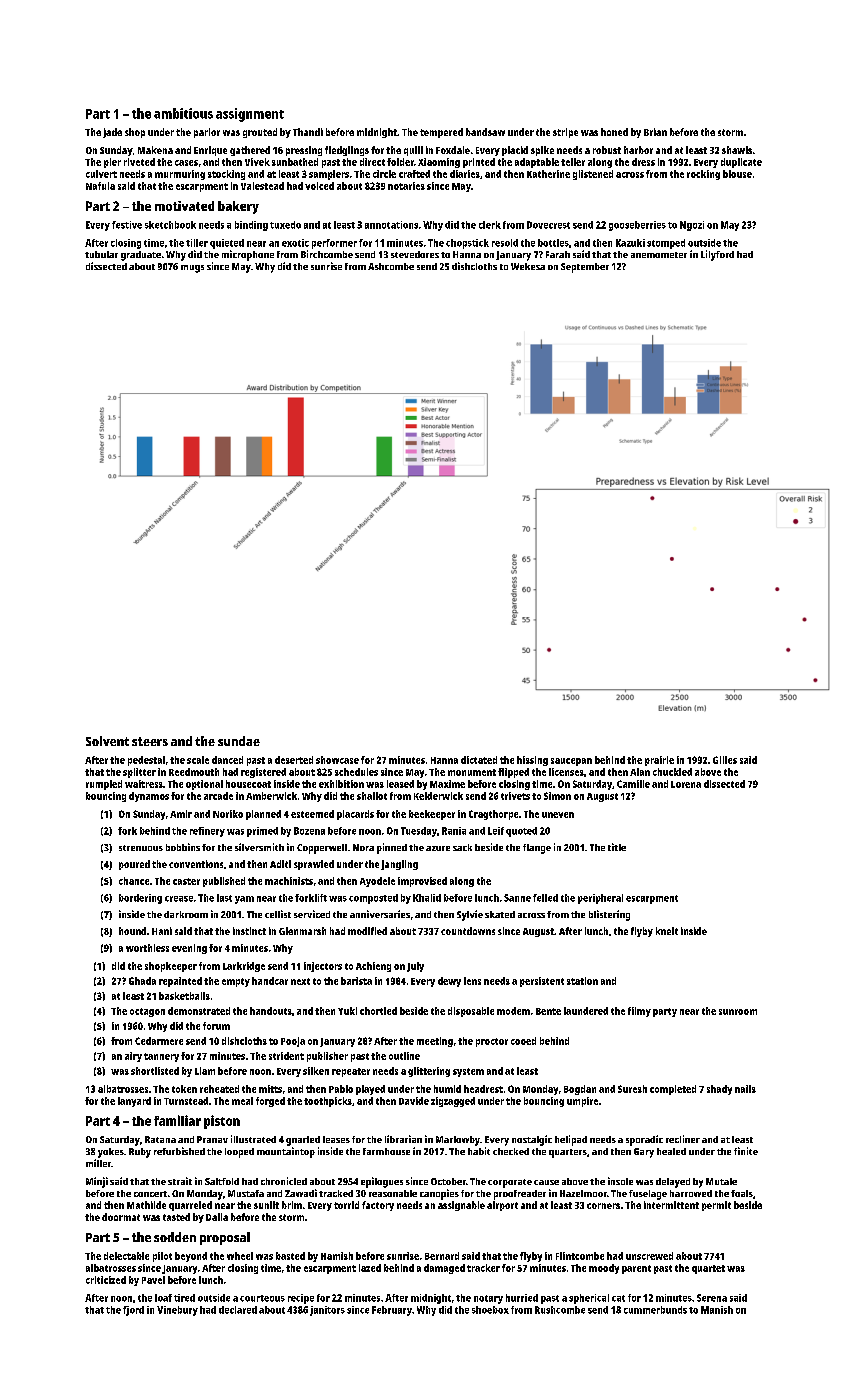 Image resolution: width=849 pixels, height=1400 pixels. Describe the element at coordinates (347, 151) in the image. I see `fledglings` at that location.
